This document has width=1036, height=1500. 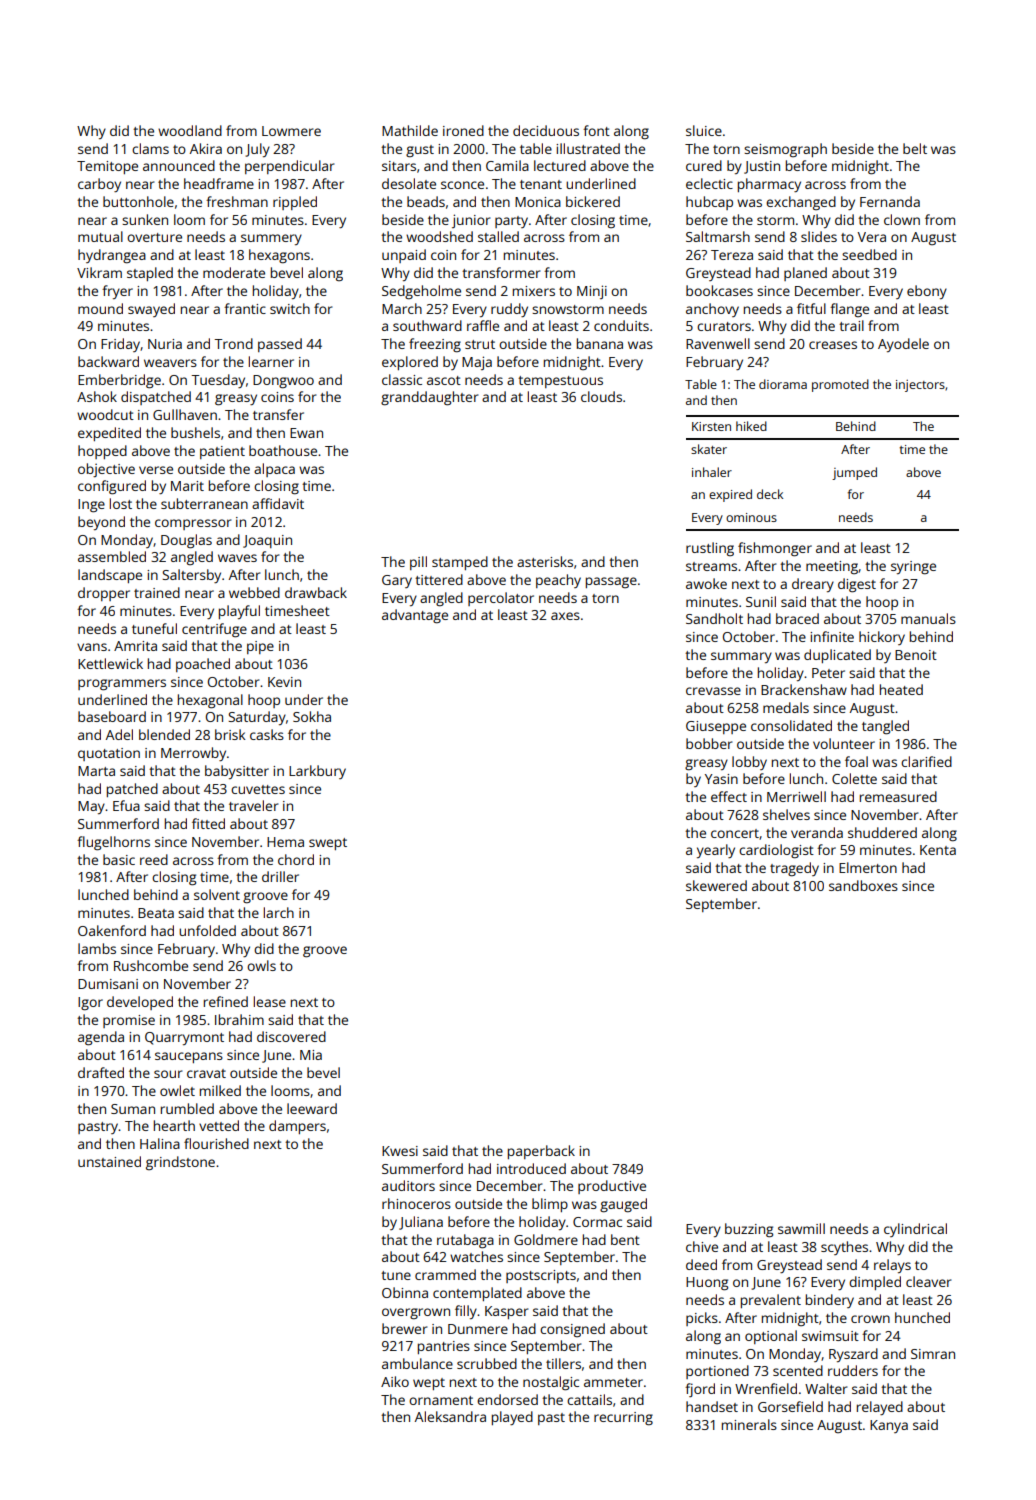 What do you see at coordinates (291, 131) in the document?
I see `Lowmere` at bounding box center [291, 131].
